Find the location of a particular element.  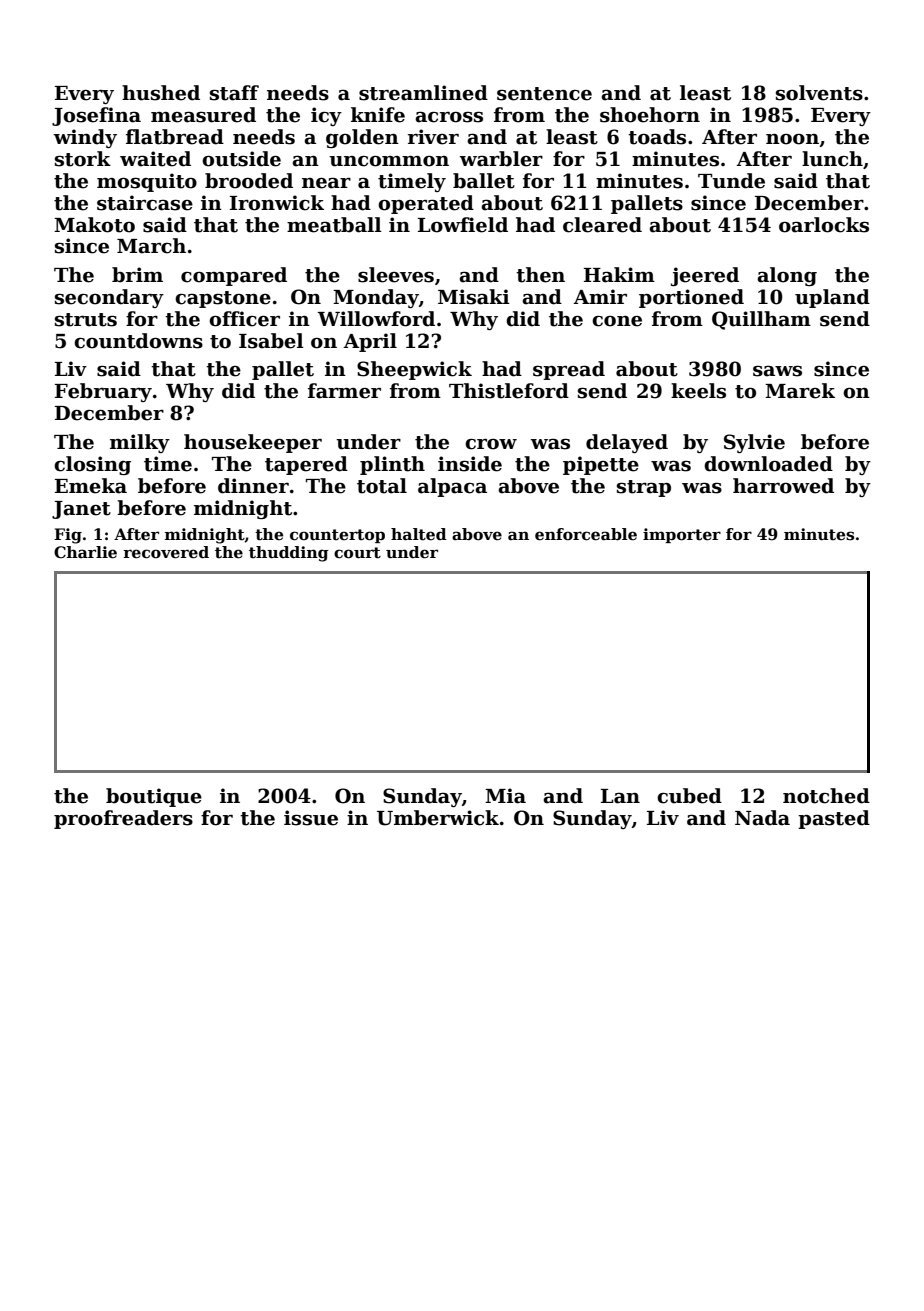

Nada is located at coordinates (762, 818).
